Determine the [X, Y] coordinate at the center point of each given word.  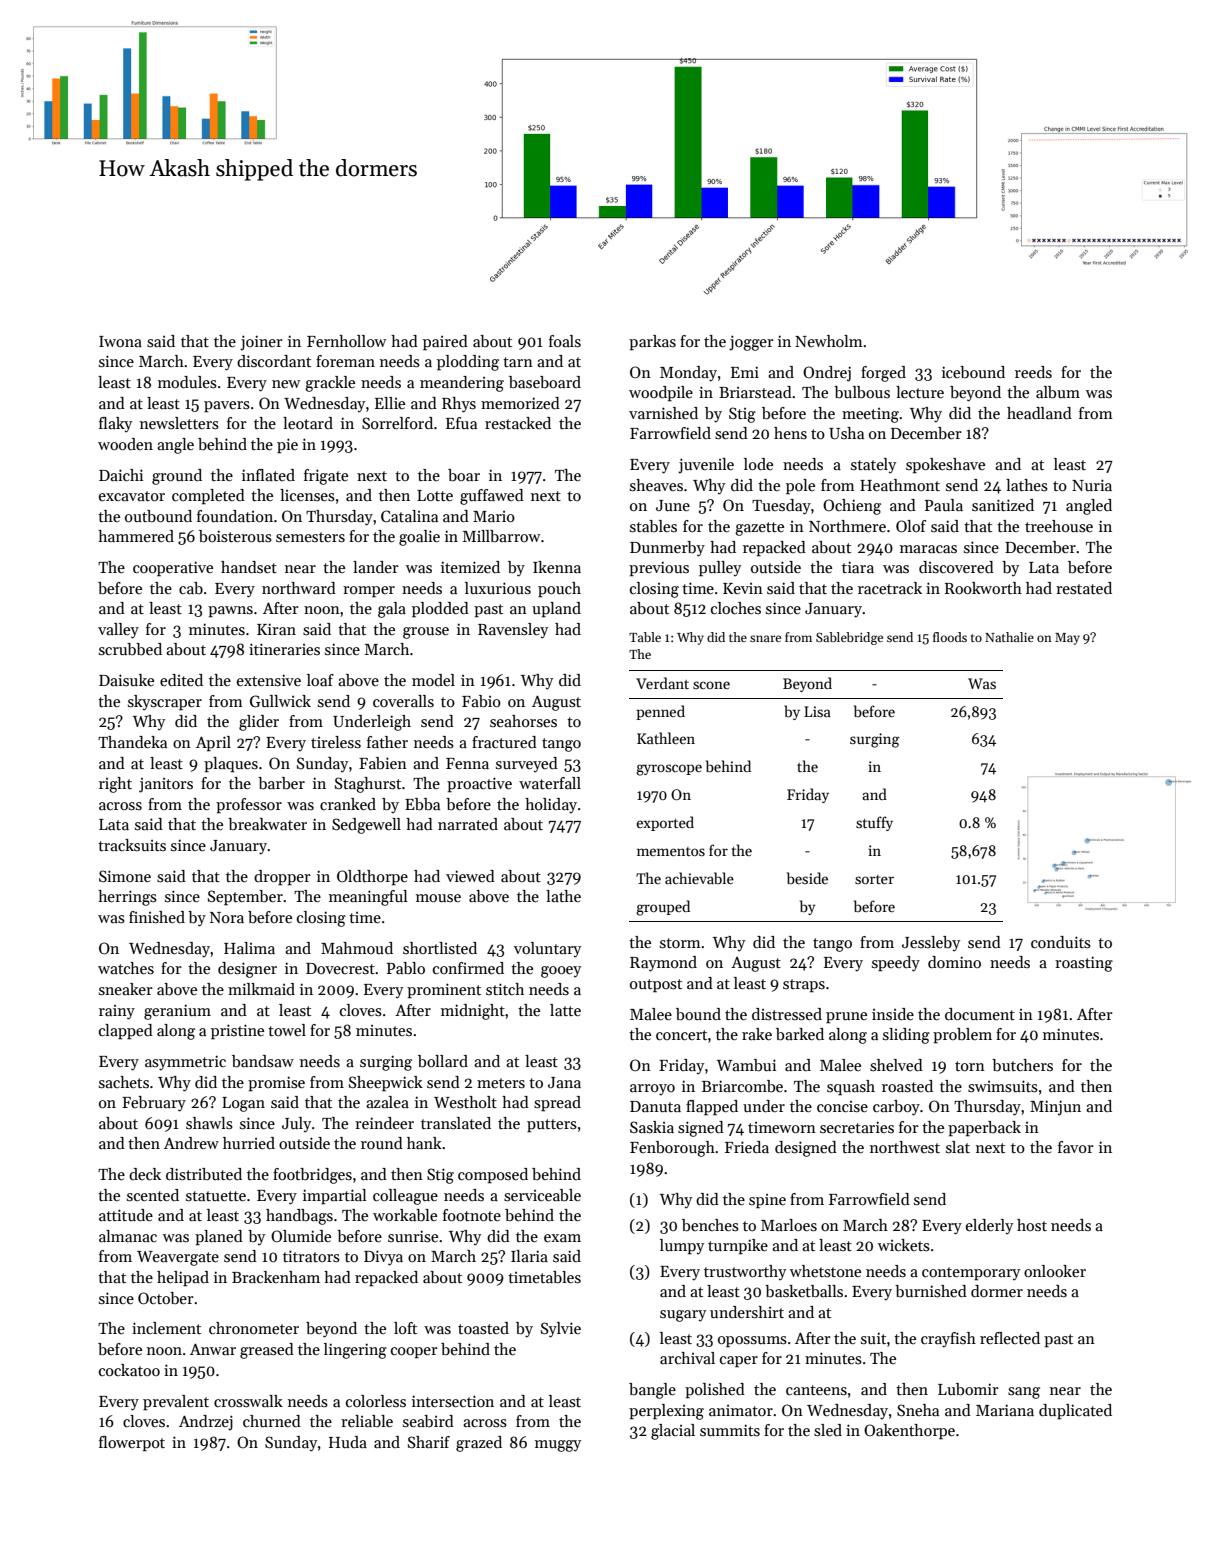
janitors [166, 785]
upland [556, 610]
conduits [1061, 942]
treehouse [1059, 526]
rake [757, 1034]
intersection [453, 1401]
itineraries [284, 649]
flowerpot [132, 1444]
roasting [1084, 964]
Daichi [121, 475]
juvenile [706, 466]
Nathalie [1009, 637]
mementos [671, 851]
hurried [249, 1143]
